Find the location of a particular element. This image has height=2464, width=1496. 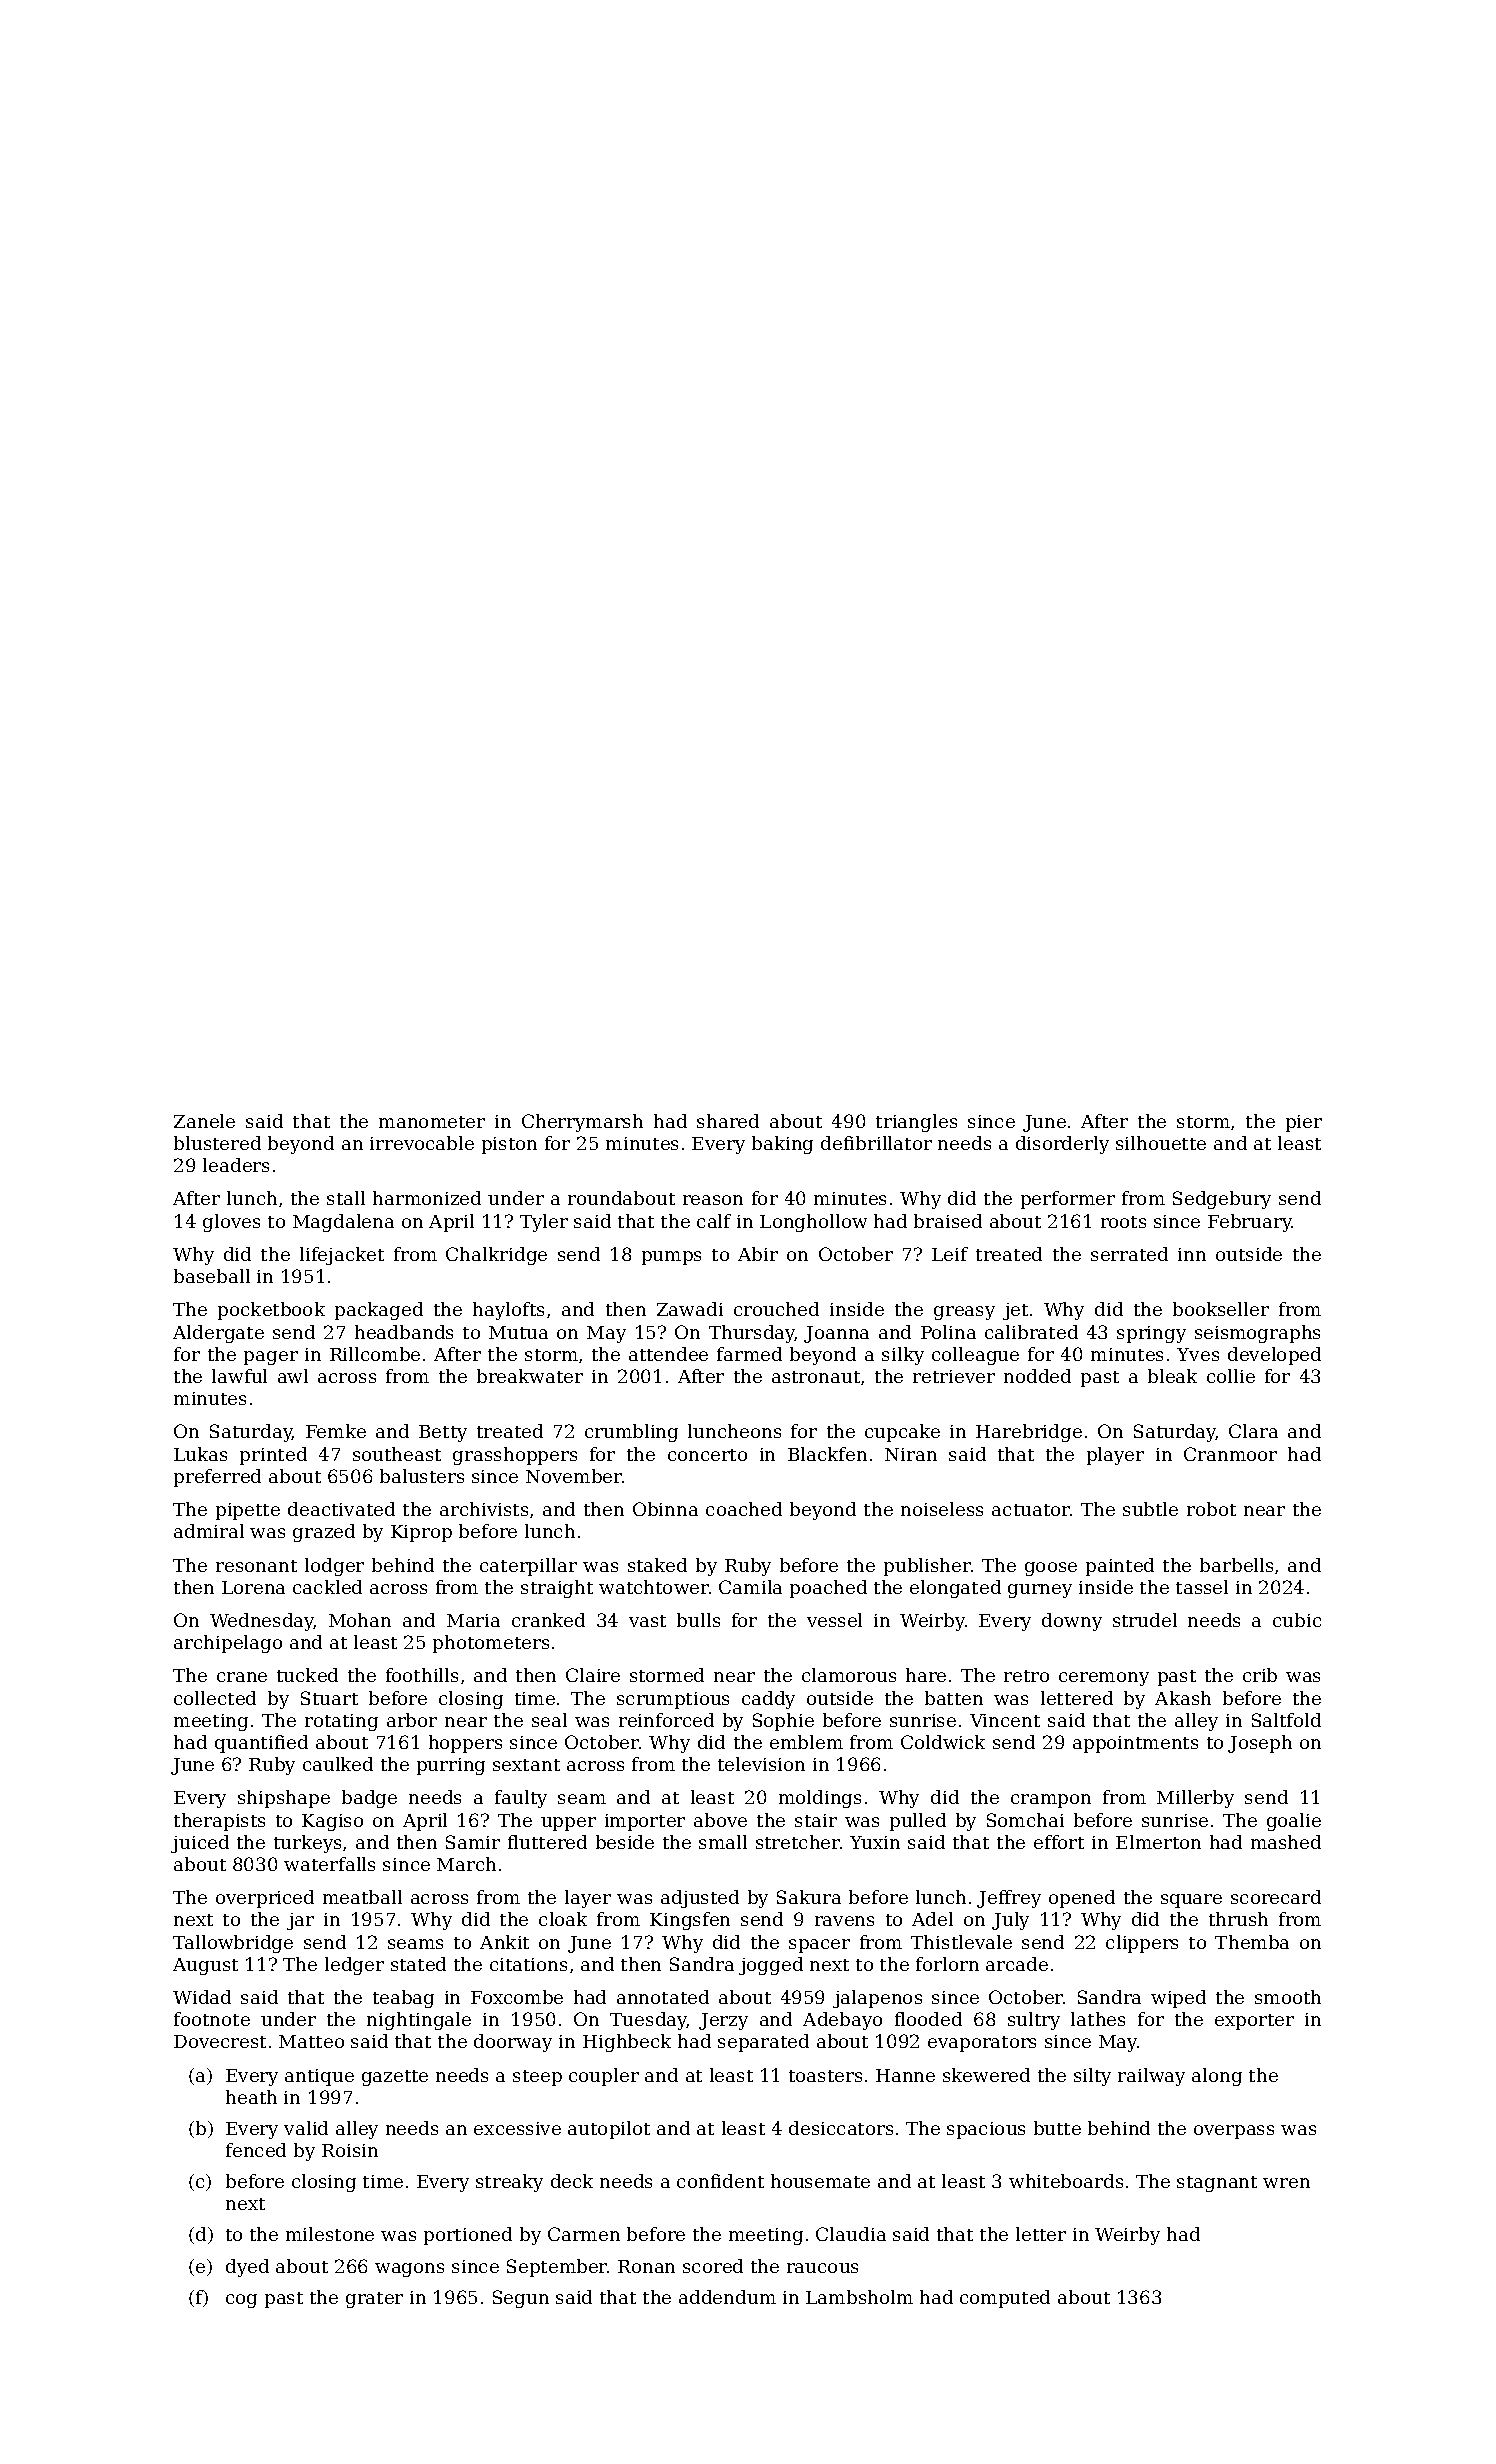

Sakura is located at coordinates (809, 1897).
